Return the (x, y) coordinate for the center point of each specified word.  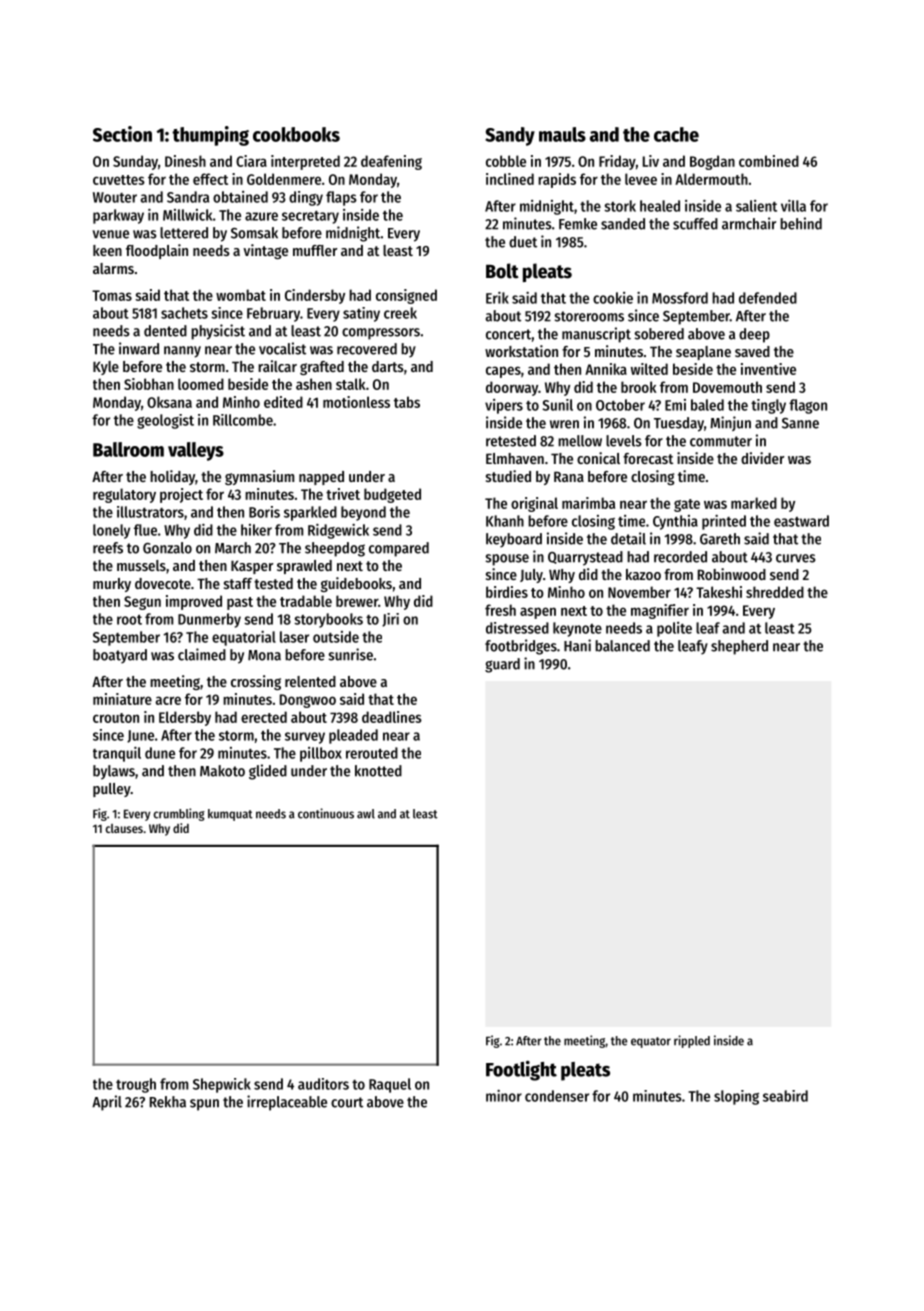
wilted (649, 369)
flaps (341, 198)
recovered (367, 349)
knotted (378, 771)
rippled (692, 1041)
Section (122, 134)
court (347, 1102)
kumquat (230, 815)
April (107, 1103)
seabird (785, 1096)
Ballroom (128, 449)
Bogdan (712, 162)
